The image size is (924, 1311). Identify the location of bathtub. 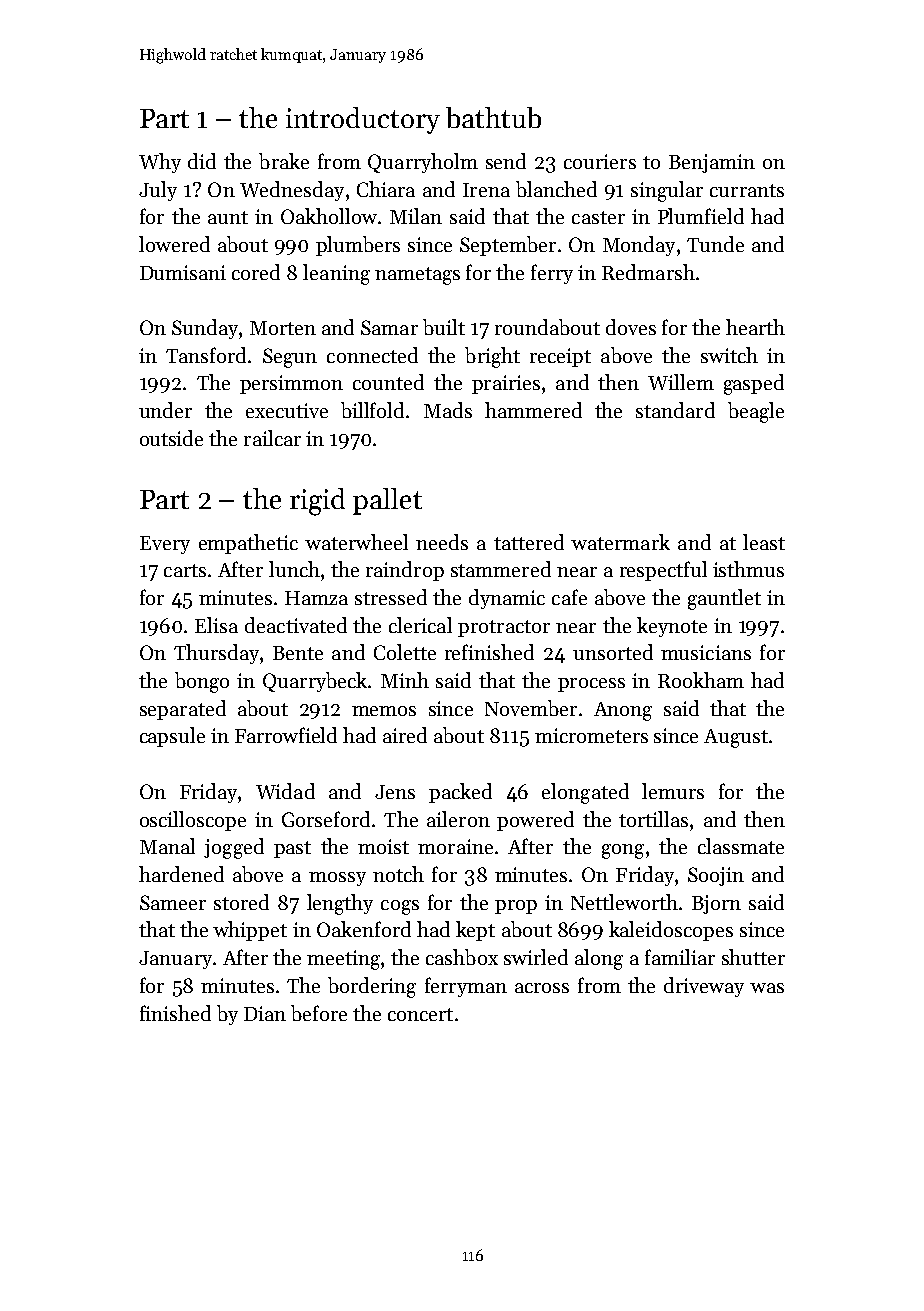
(493, 117).
